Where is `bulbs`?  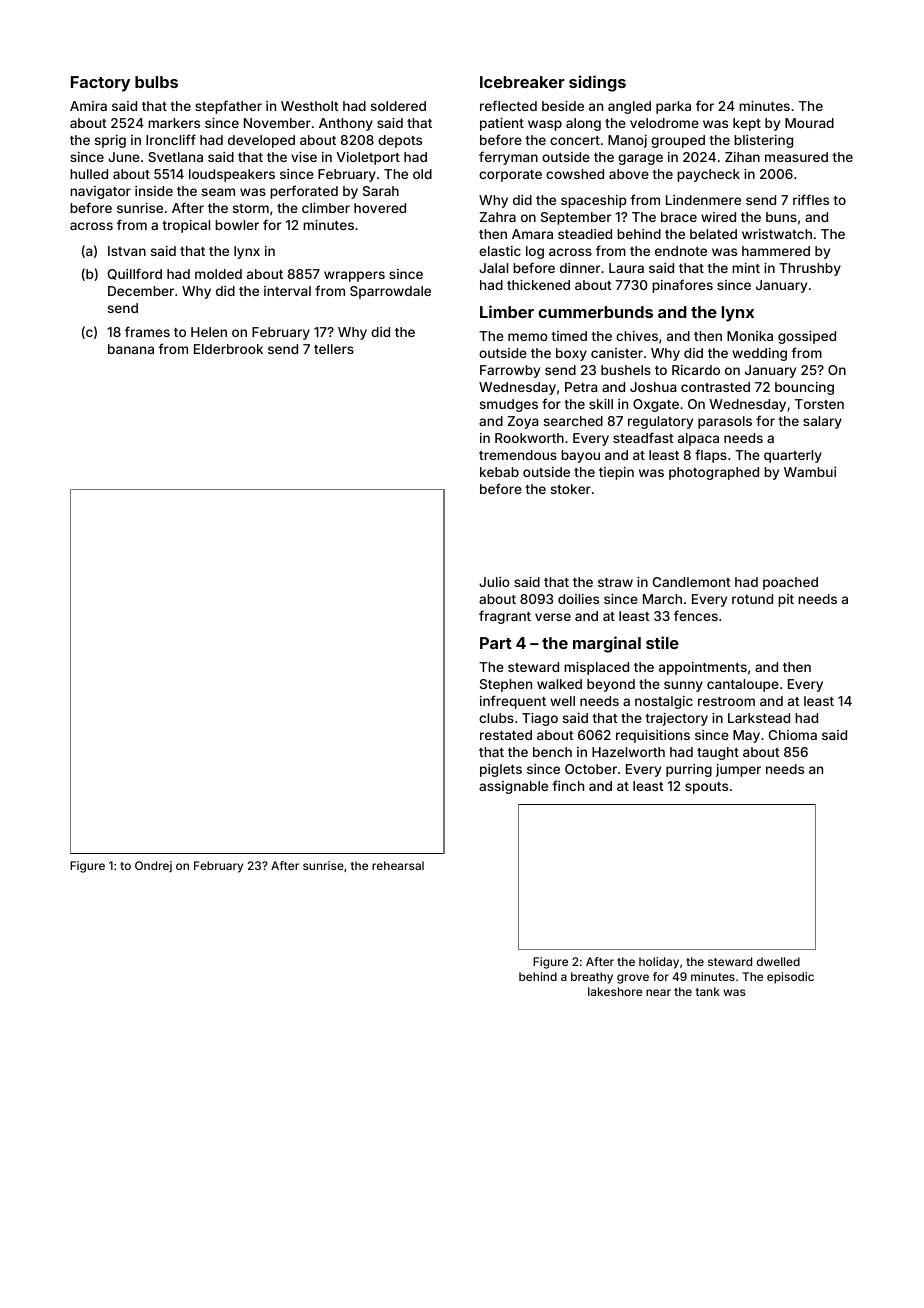
bulbs is located at coordinates (156, 82).
